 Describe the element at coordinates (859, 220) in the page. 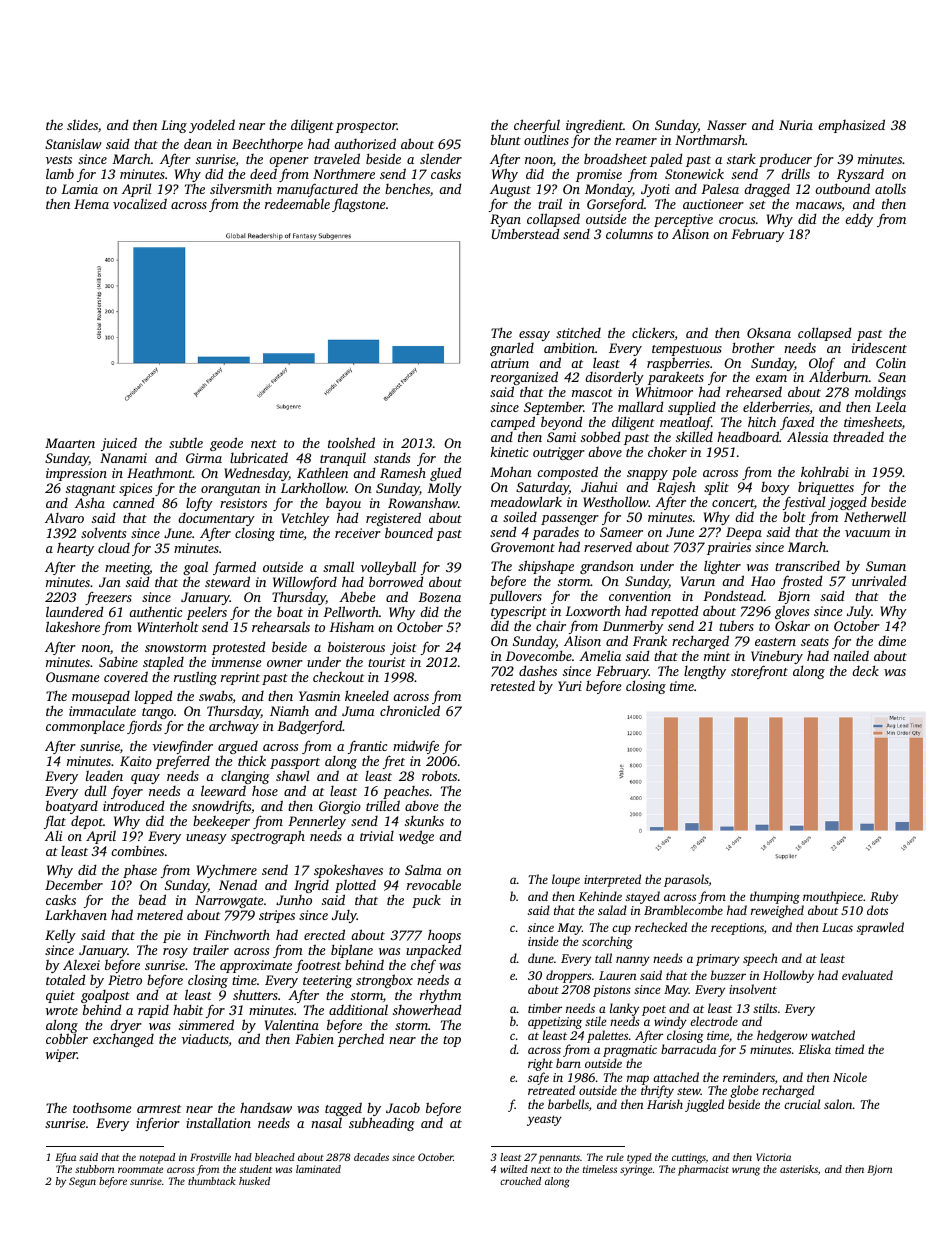

I see `eddy` at that location.
